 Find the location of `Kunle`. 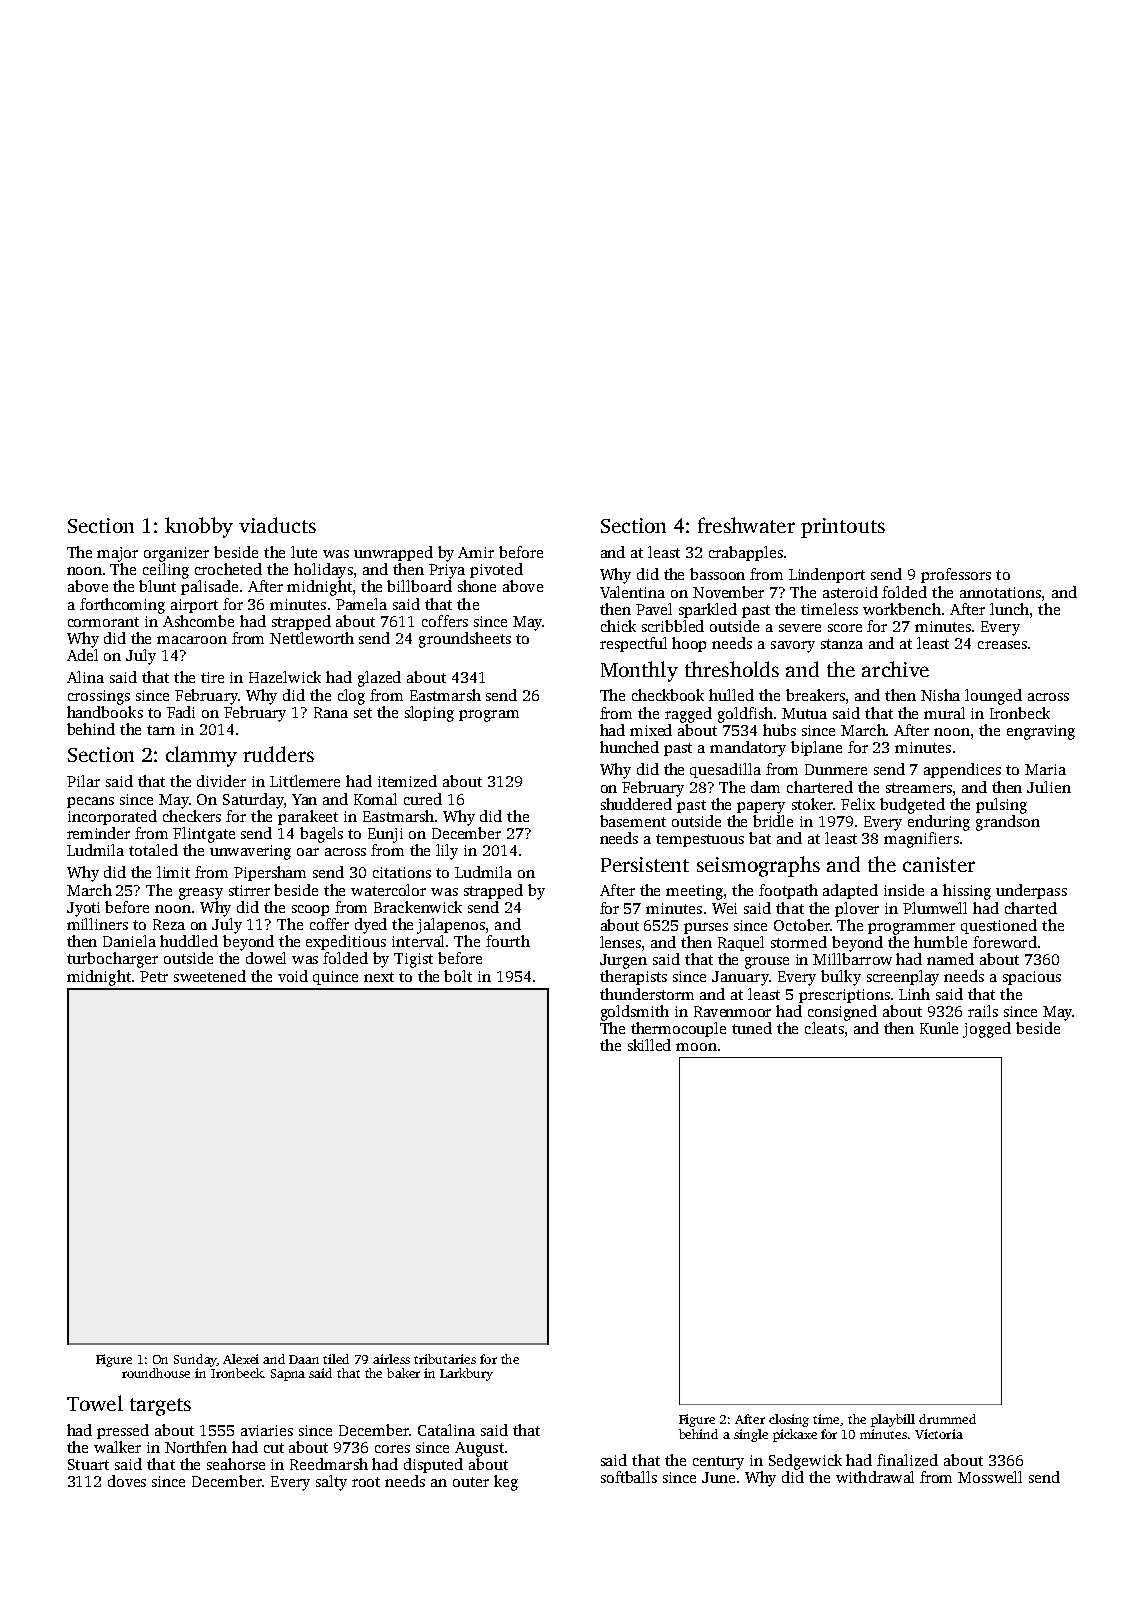

Kunle is located at coordinates (939, 1028).
